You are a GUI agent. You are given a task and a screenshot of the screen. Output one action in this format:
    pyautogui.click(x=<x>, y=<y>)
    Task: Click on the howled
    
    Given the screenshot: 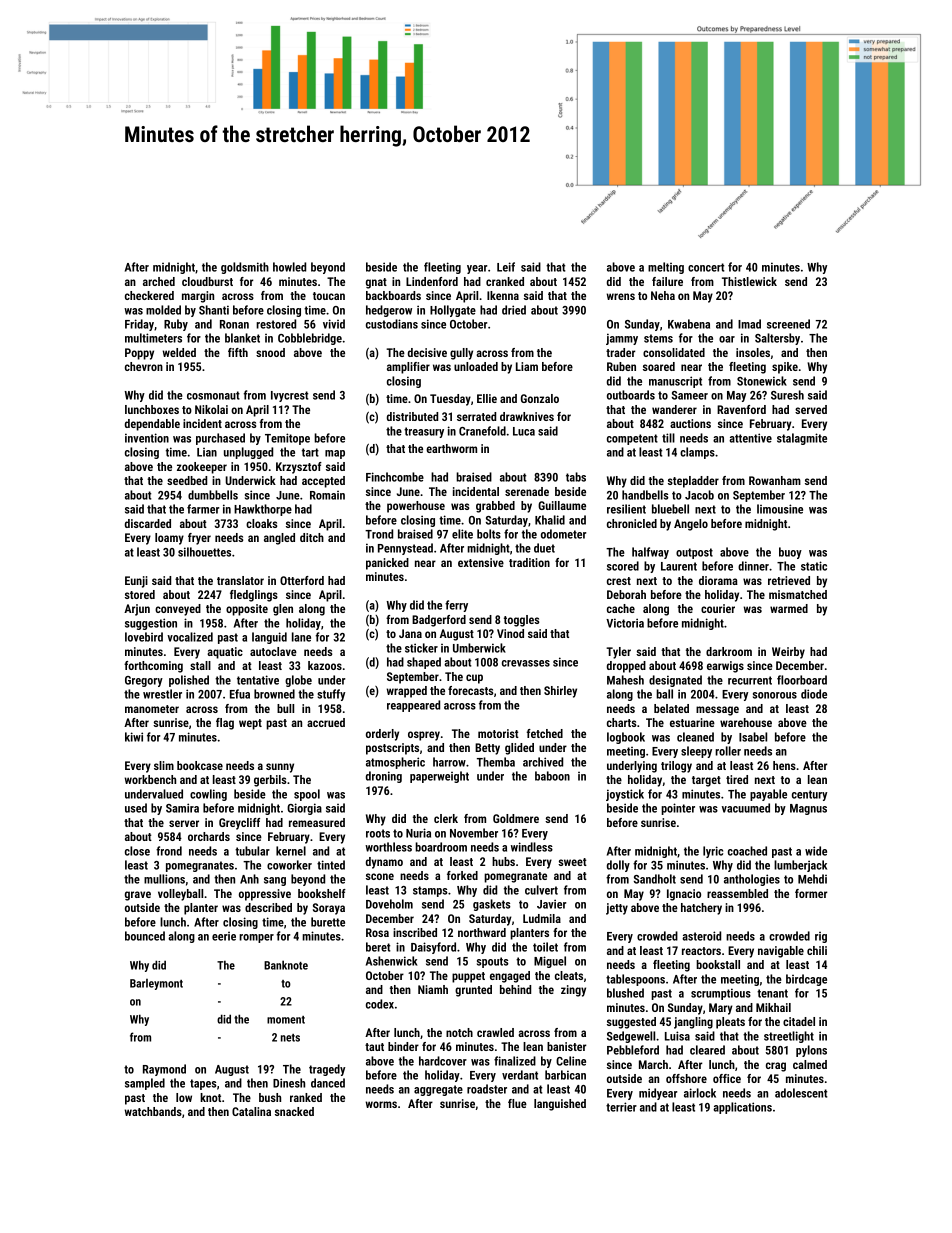 What is the action you would take?
    pyautogui.click(x=289, y=267)
